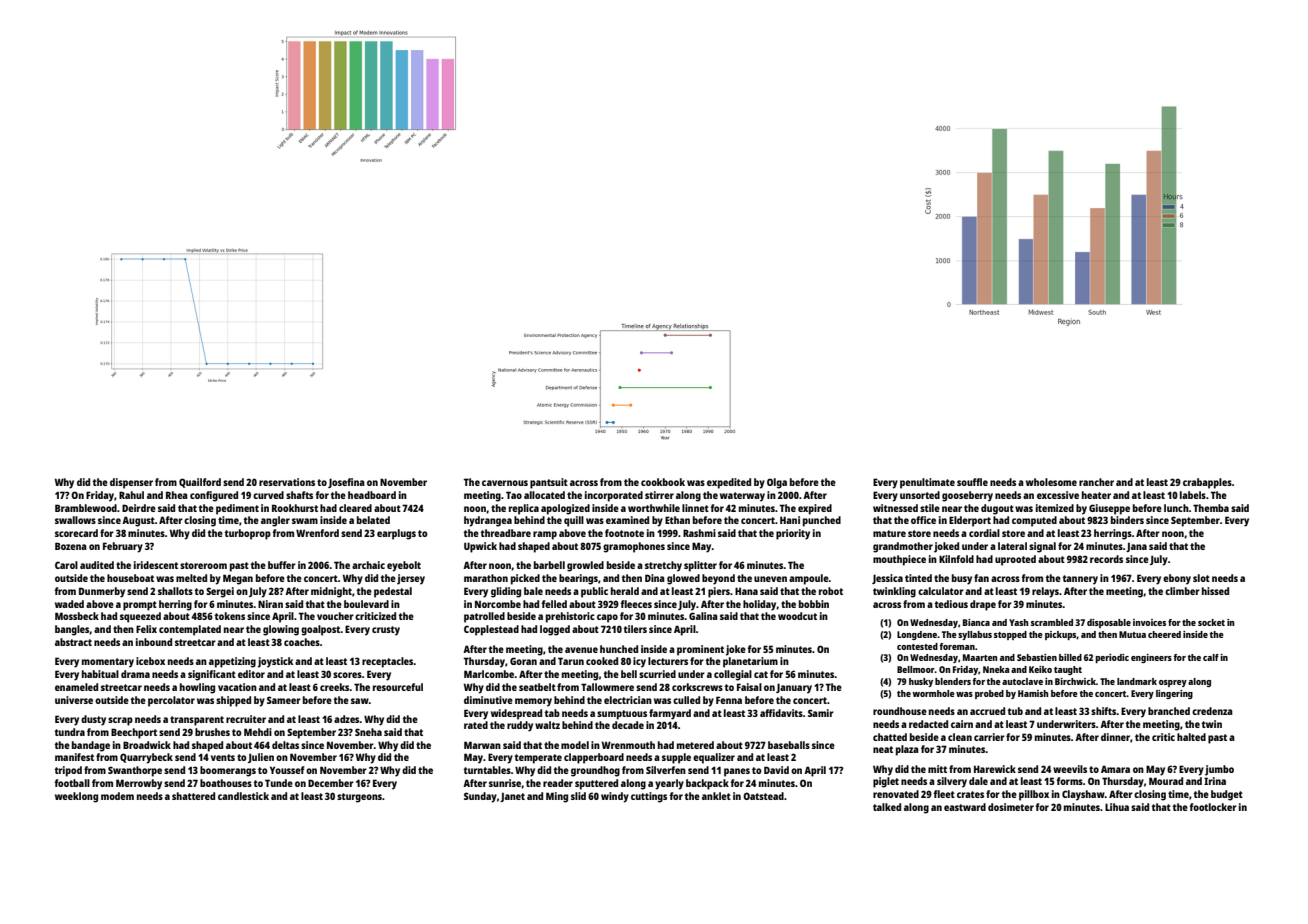 This screenshot has width=1308, height=924. I want to click on Hamish, so click(1033, 693).
